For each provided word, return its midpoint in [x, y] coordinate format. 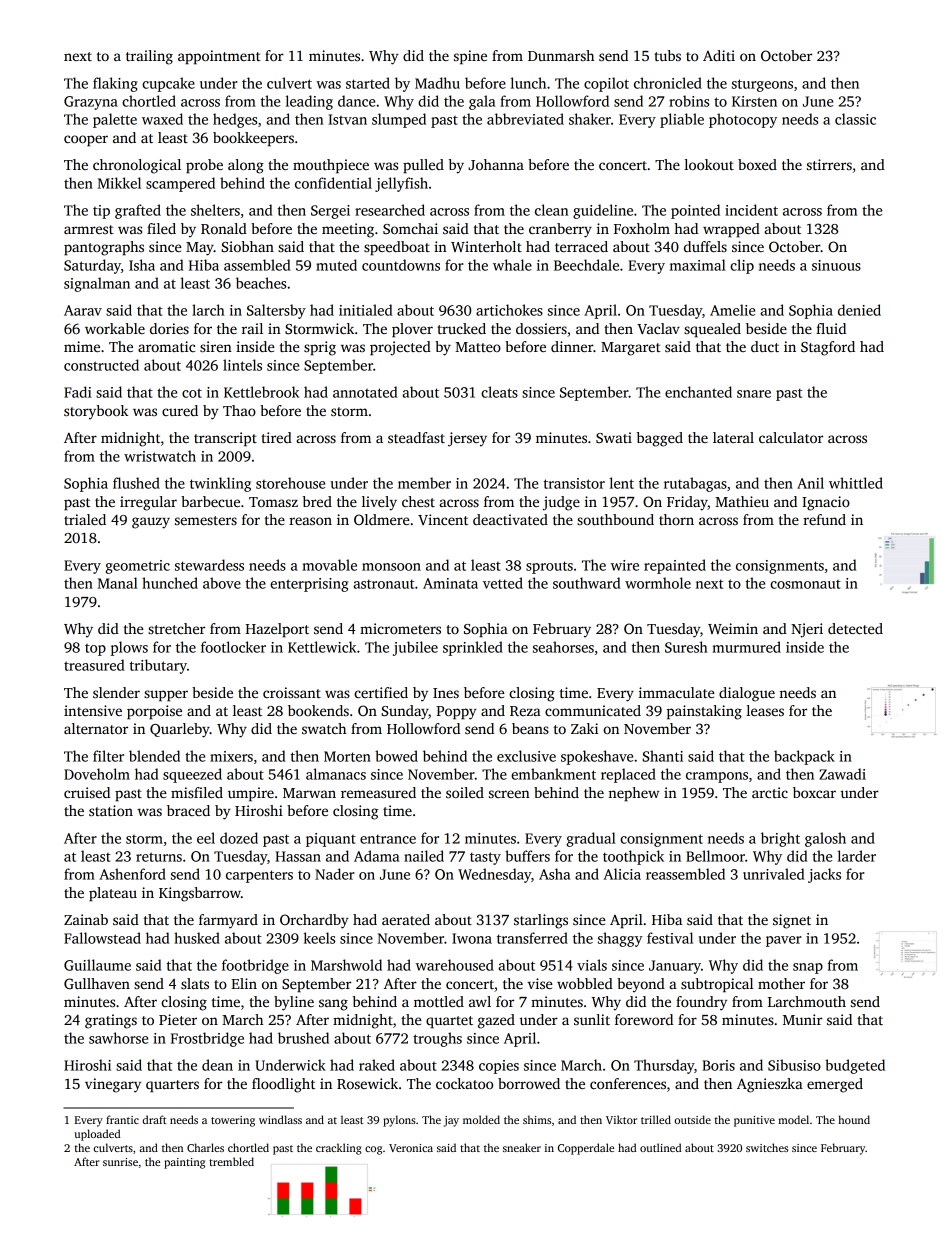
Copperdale [586, 1149]
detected [855, 628]
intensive [93, 710]
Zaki [584, 728]
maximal [698, 265]
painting [184, 1163]
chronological [137, 166]
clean [551, 210]
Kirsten [754, 101]
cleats [499, 392]
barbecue [210, 501]
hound [854, 1119]
